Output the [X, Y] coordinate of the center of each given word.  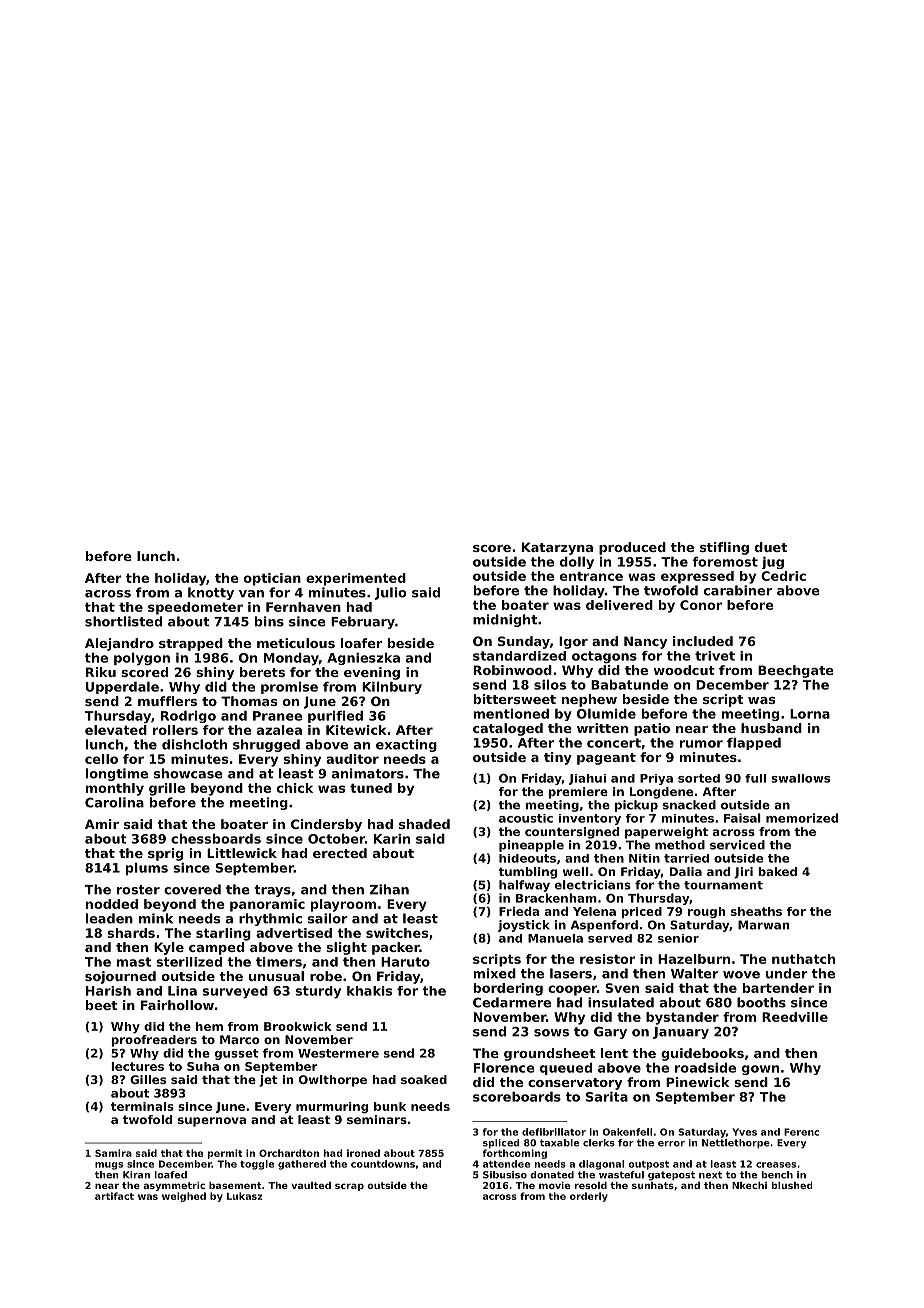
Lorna [810, 714]
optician [272, 579]
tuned [371, 788]
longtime [117, 774]
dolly [577, 563]
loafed [171, 1175]
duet [771, 547]
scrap [349, 1187]
